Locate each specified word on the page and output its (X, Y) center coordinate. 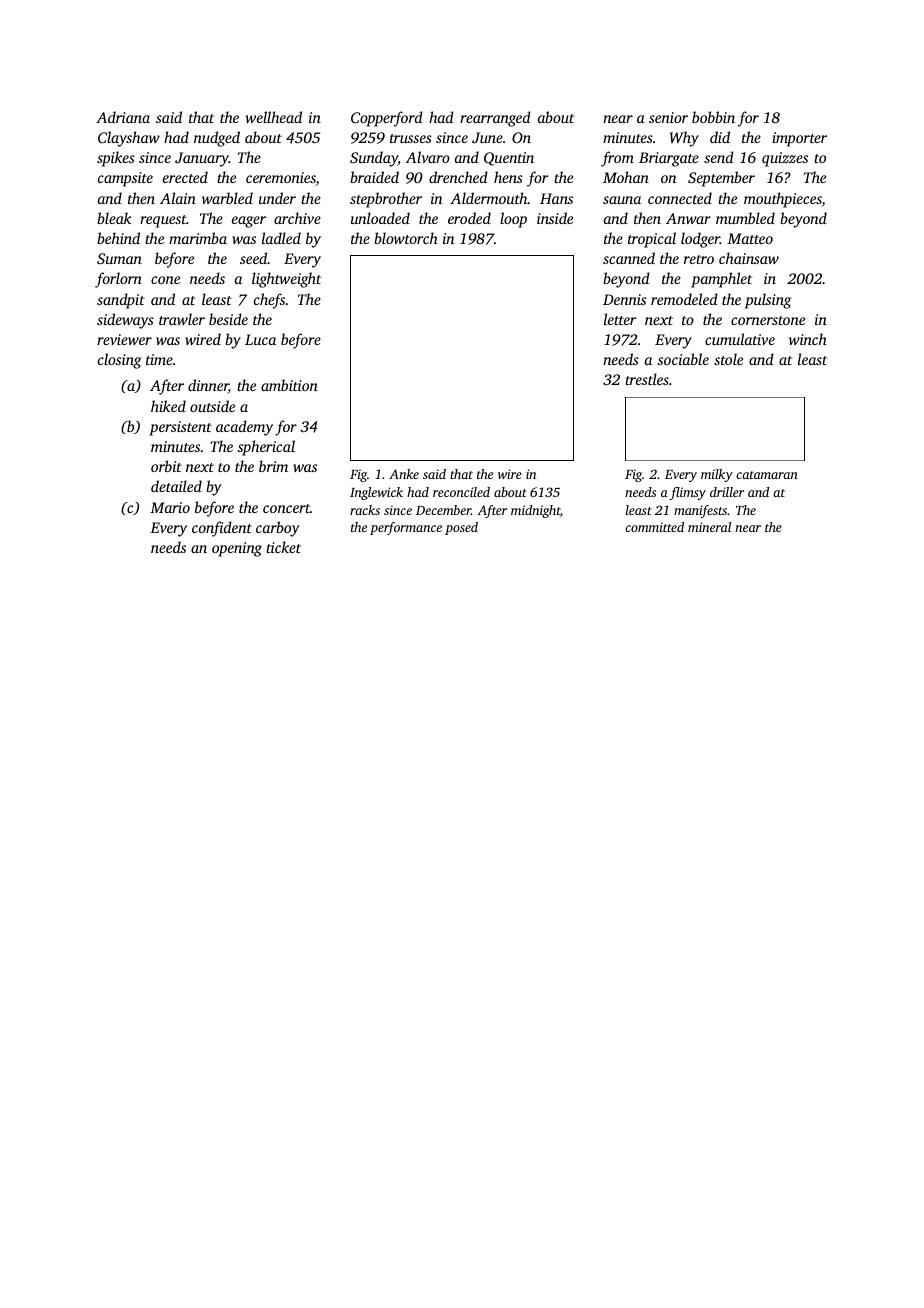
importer (800, 139)
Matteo (750, 238)
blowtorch (406, 238)
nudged (217, 139)
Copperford (387, 119)
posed (461, 528)
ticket (283, 547)
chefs (269, 301)
